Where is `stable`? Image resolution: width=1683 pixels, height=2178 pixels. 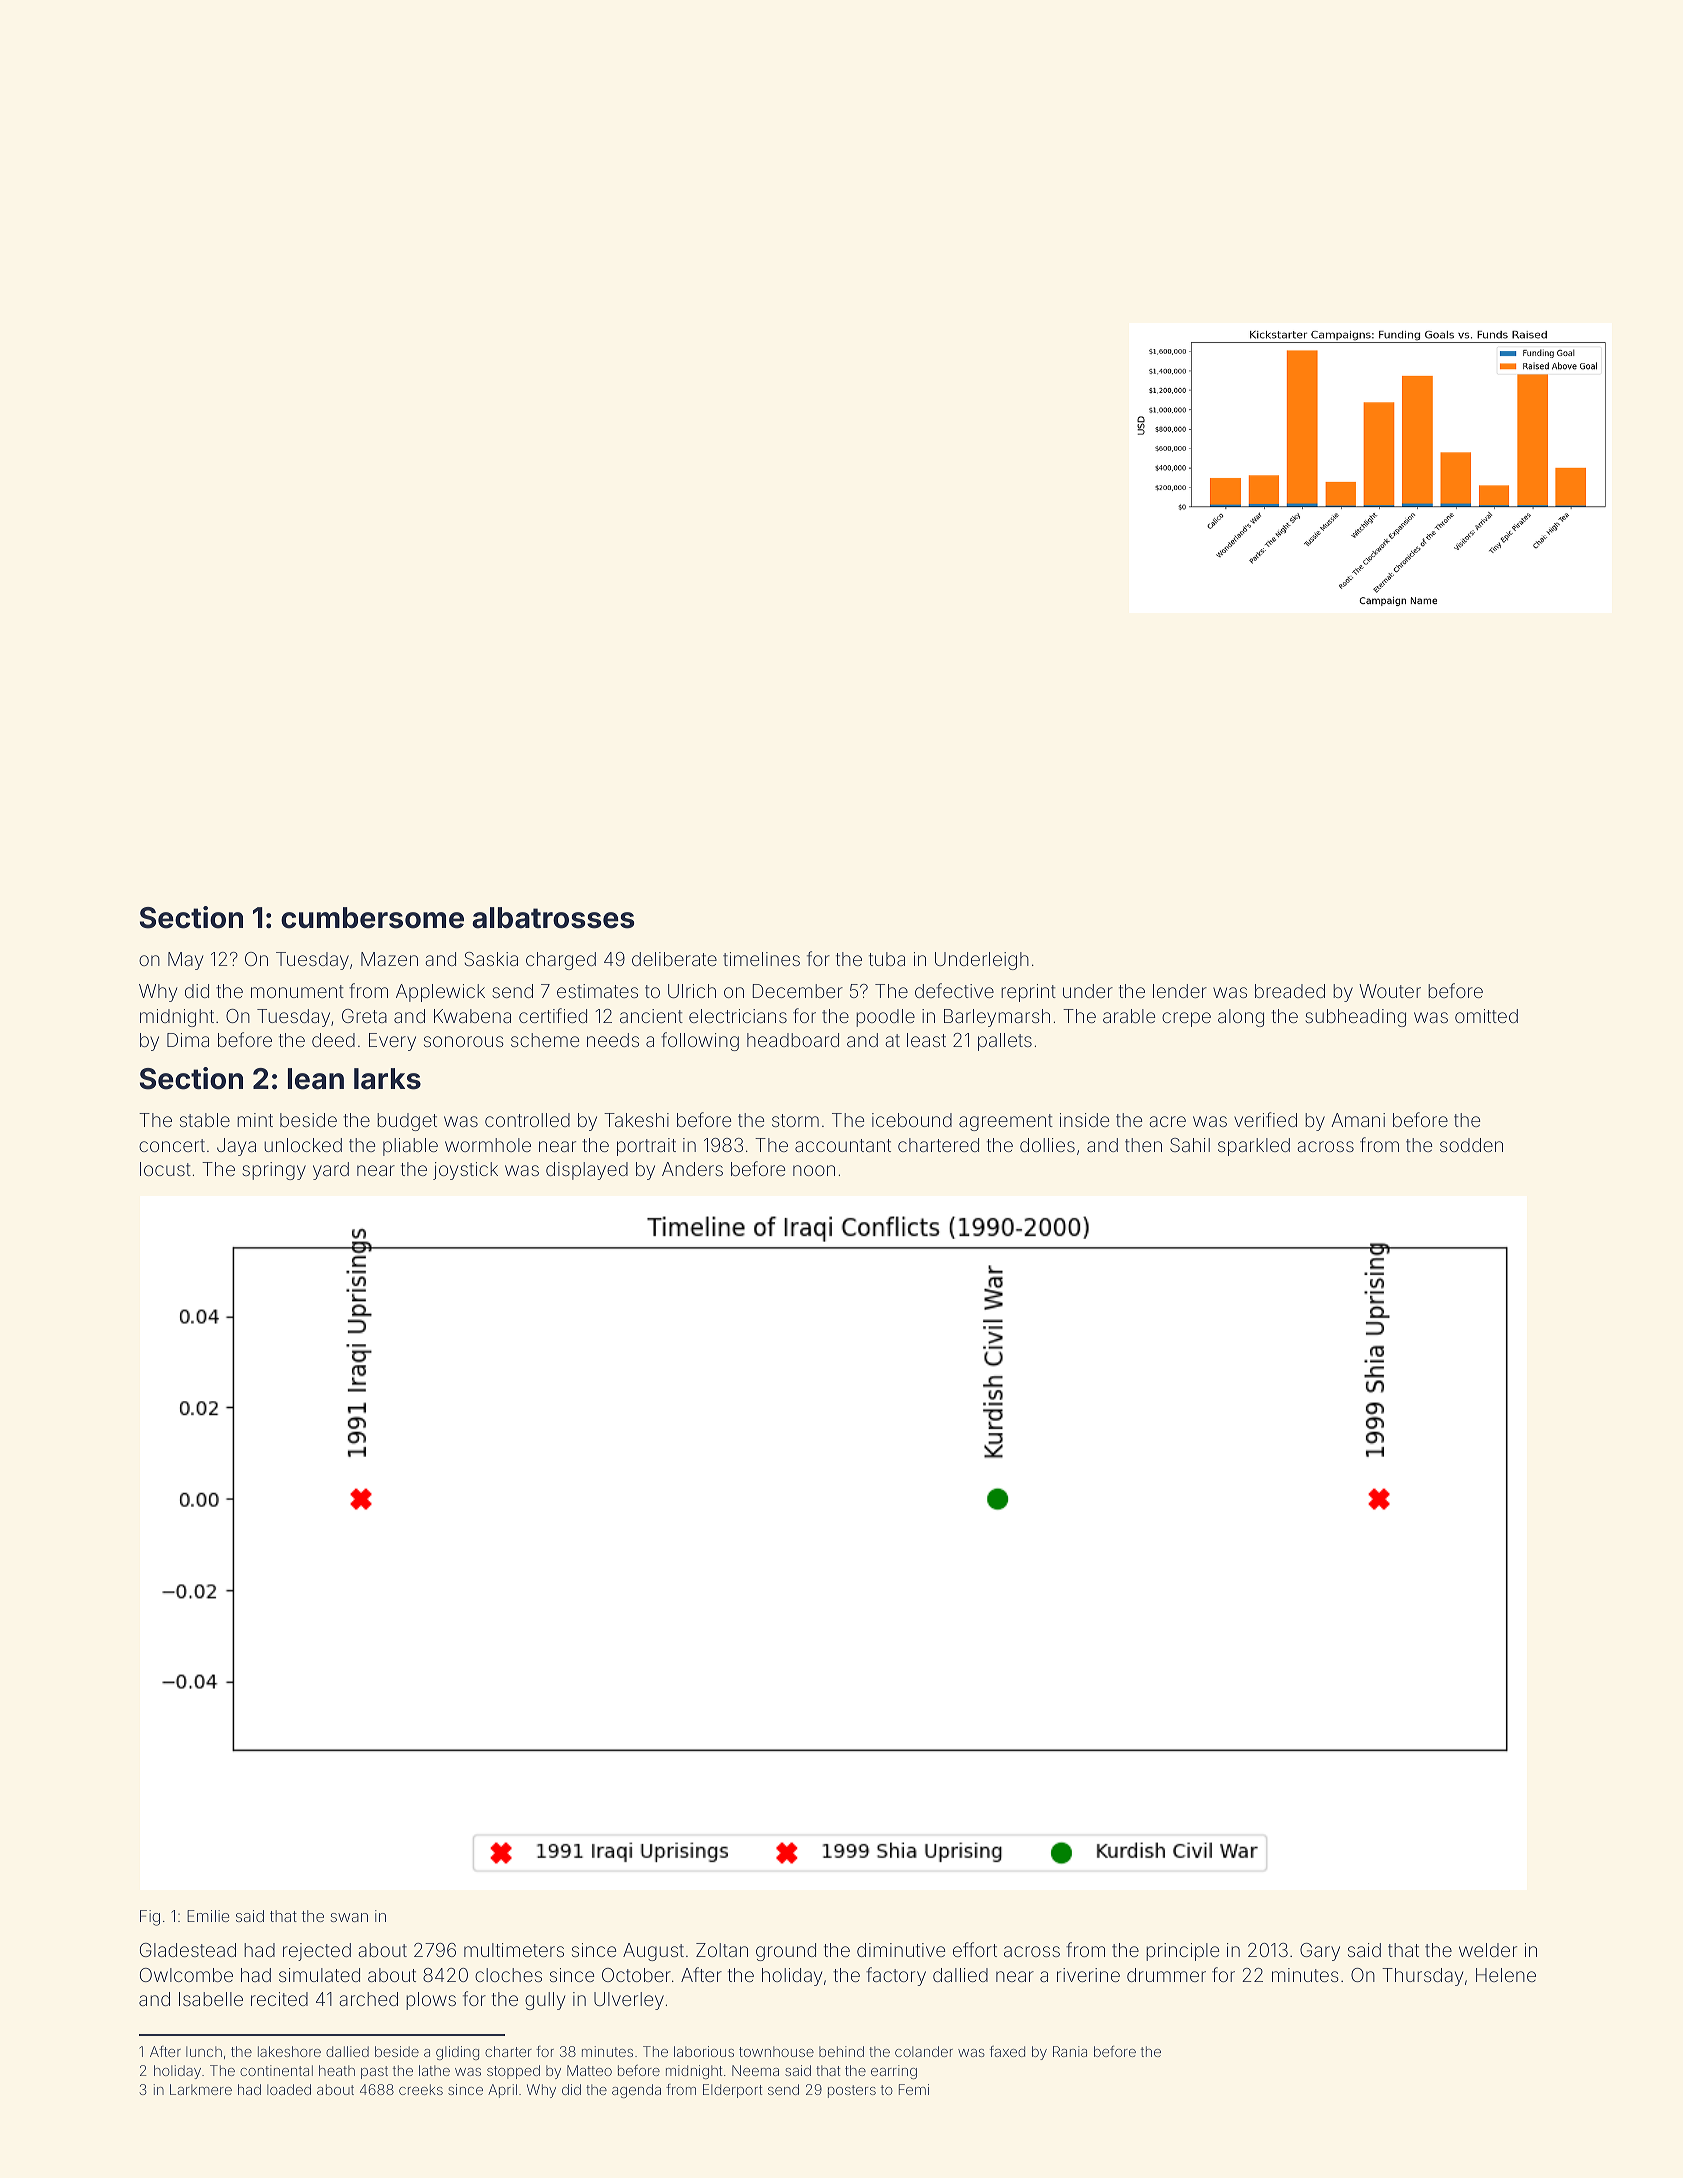 stable is located at coordinates (205, 1120).
